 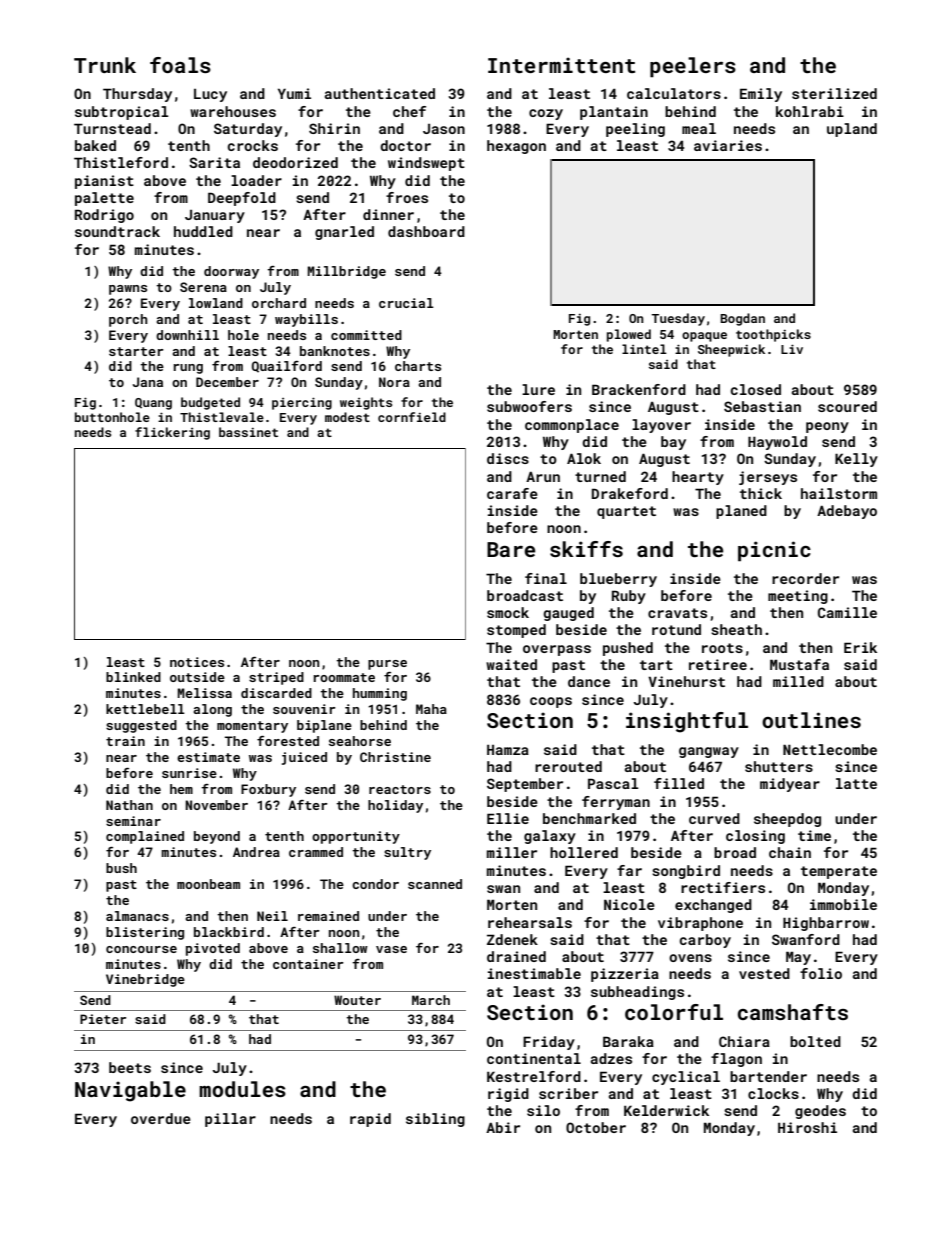 I want to click on beyond, so click(x=217, y=837).
